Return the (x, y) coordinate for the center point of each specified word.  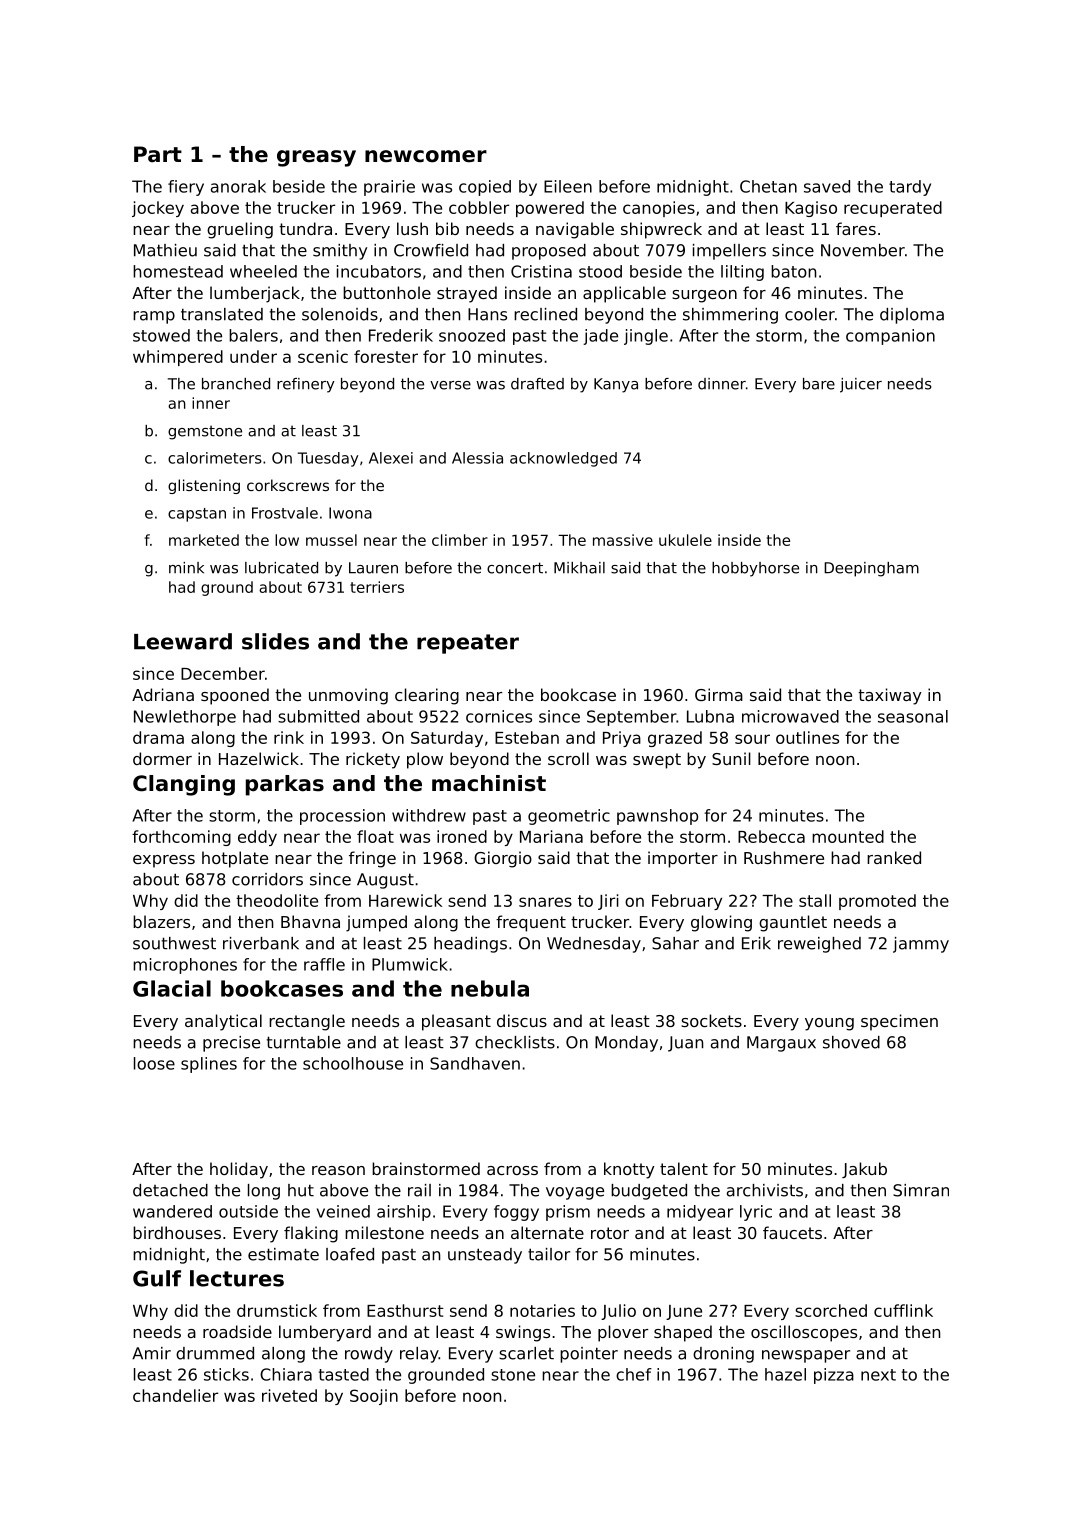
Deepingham (871, 569)
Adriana (163, 694)
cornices (499, 716)
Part (158, 154)
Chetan (768, 186)
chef (634, 1374)
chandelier (175, 1395)
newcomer (426, 156)
